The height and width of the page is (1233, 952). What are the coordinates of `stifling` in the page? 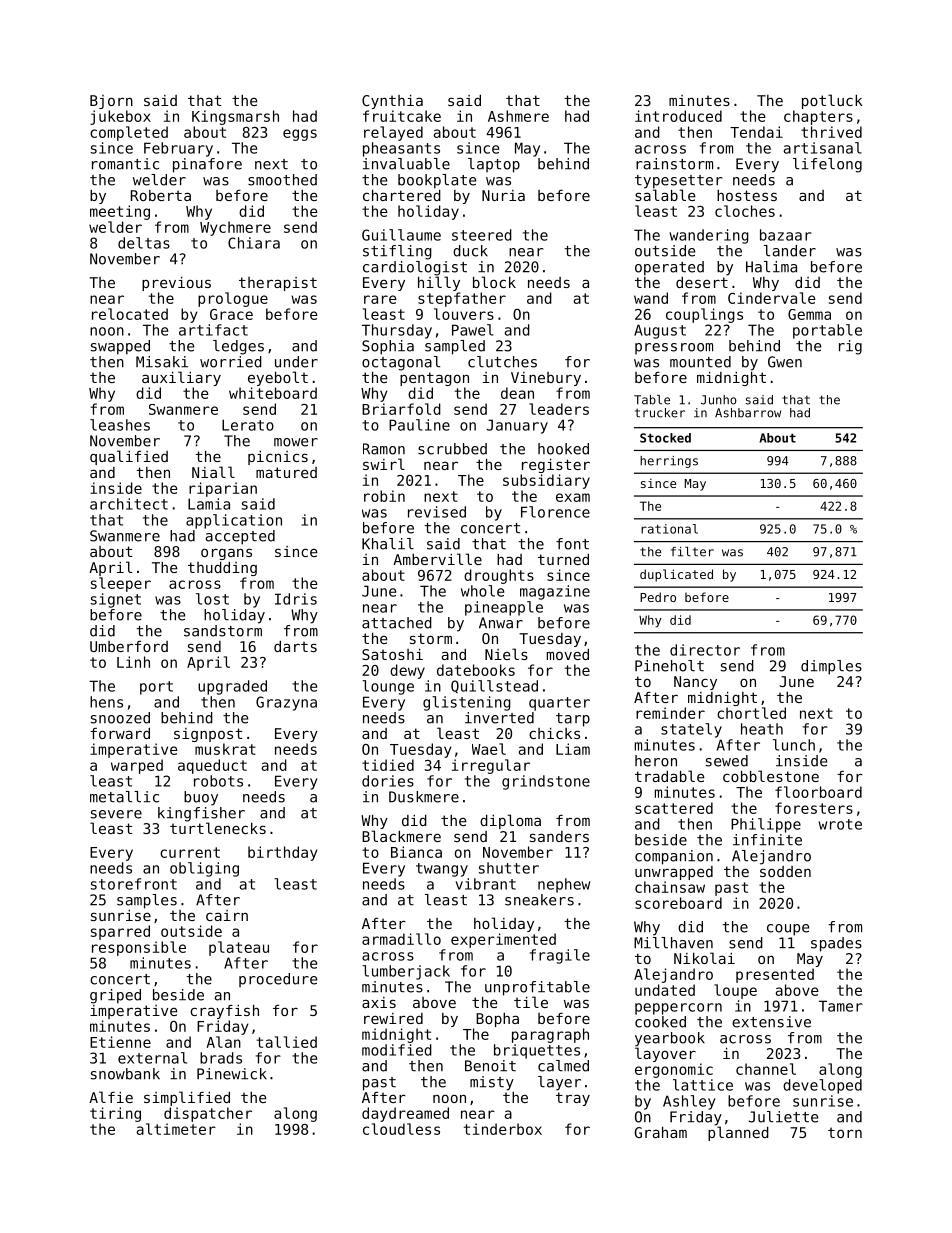 It's located at (397, 252).
